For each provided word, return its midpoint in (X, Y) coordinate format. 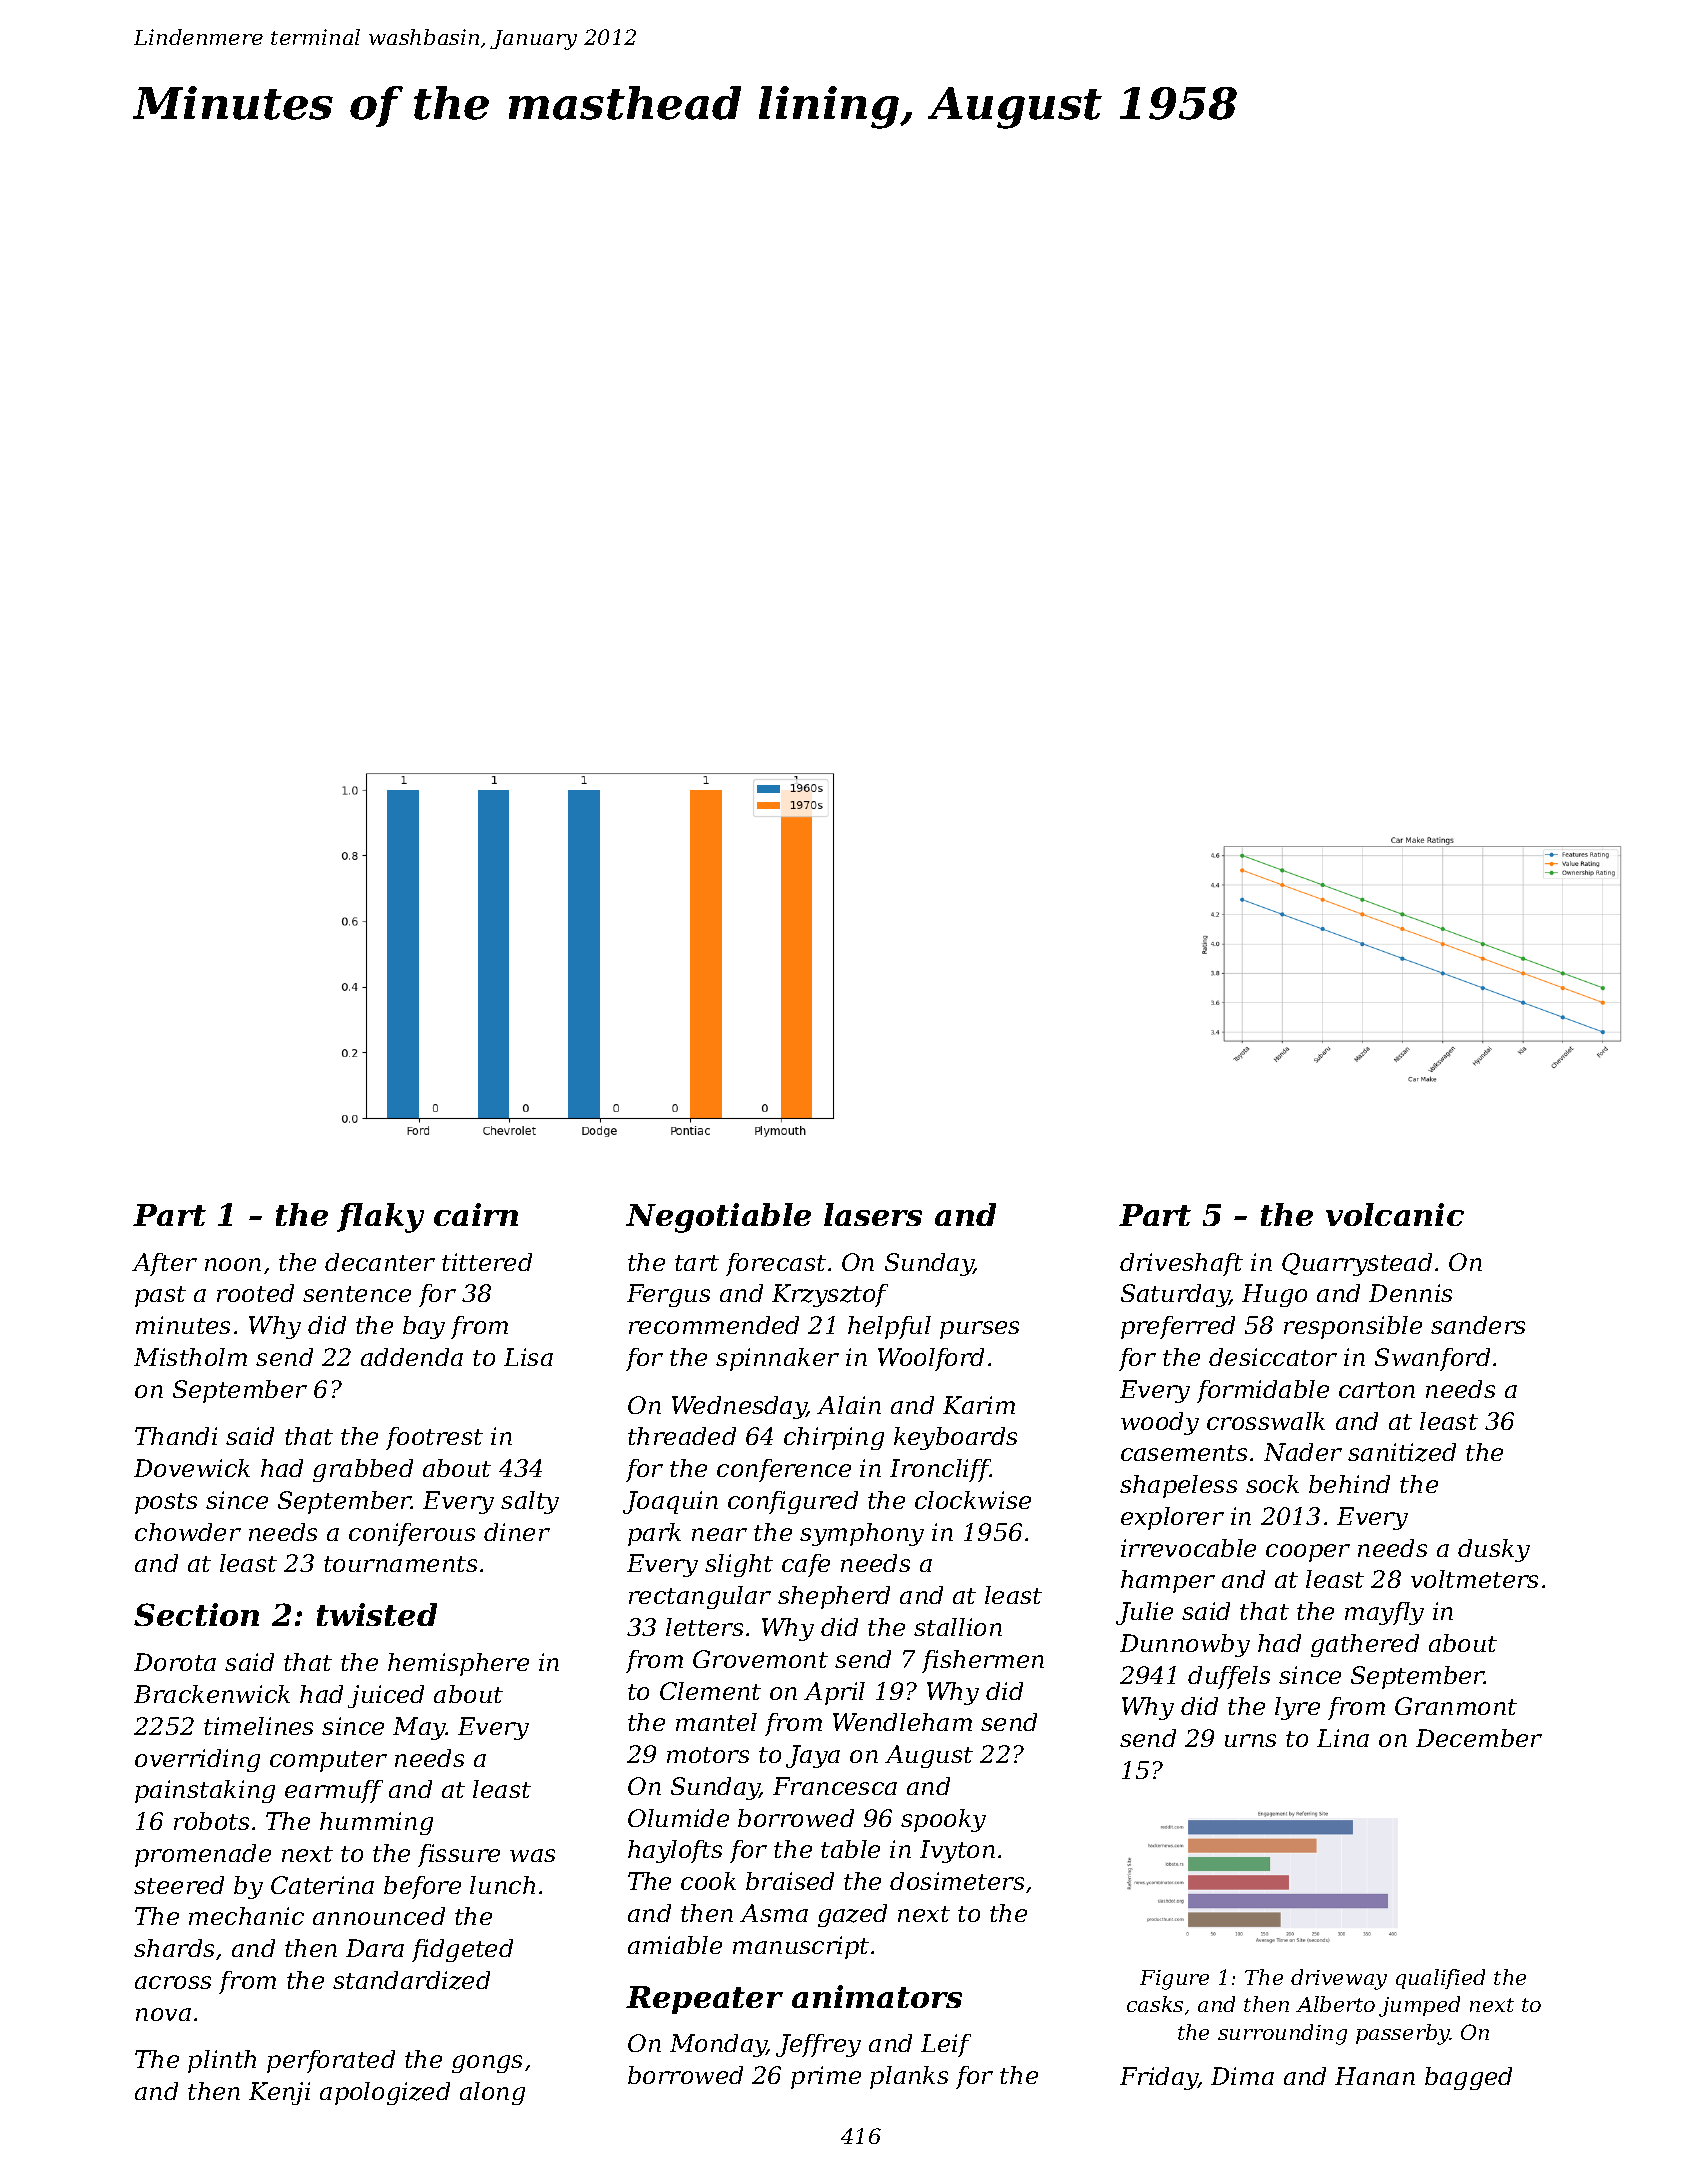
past (160, 1296)
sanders (1478, 1325)
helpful (889, 1327)
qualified (1440, 1979)
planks (909, 2077)
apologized (385, 2093)
